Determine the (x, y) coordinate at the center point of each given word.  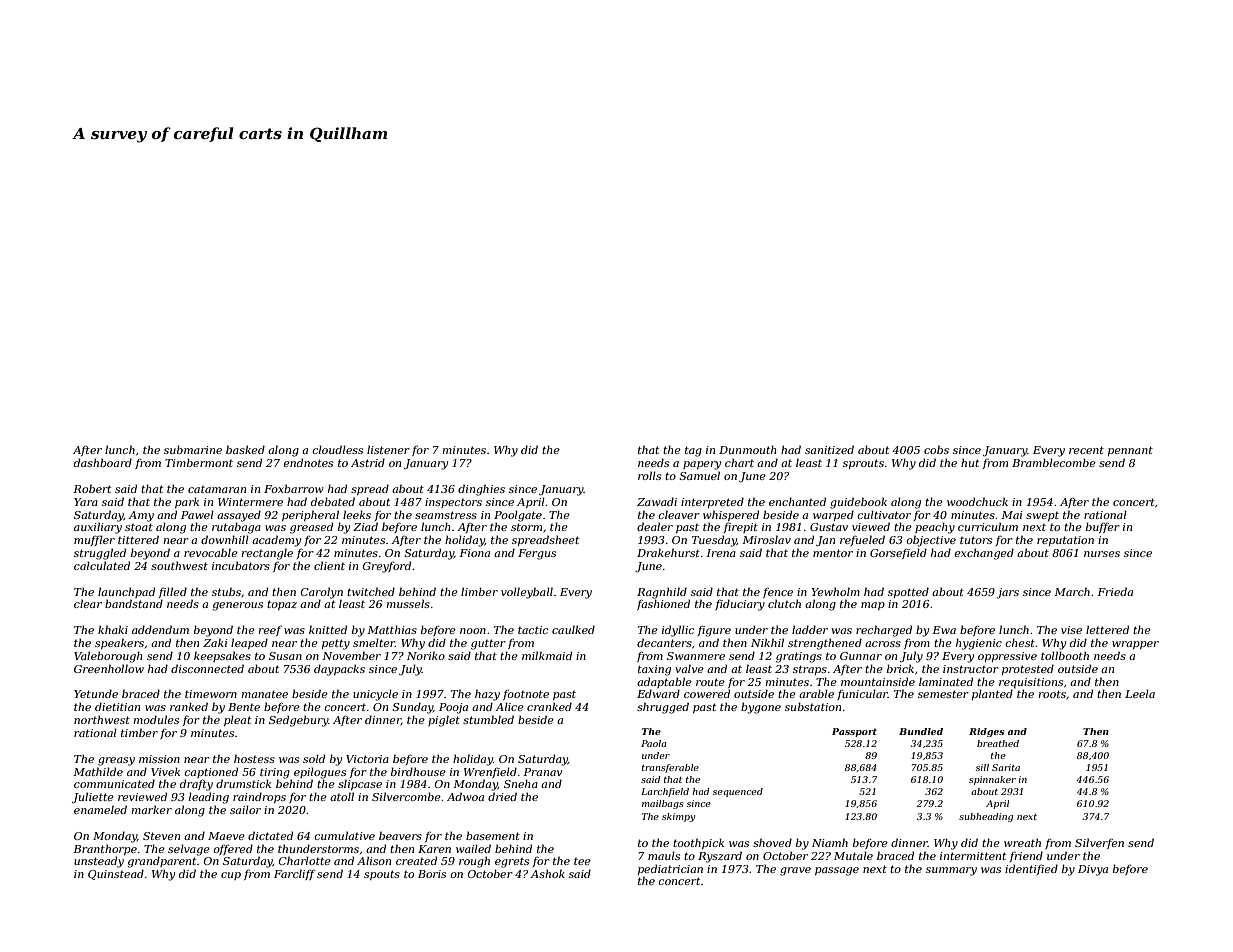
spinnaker (992, 780)
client (329, 565)
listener (388, 449)
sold (314, 758)
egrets (512, 863)
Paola (653, 743)
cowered (707, 693)
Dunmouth (747, 449)
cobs (936, 449)
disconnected (207, 668)
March (1072, 591)
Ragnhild (662, 593)
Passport (854, 732)
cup (231, 876)
